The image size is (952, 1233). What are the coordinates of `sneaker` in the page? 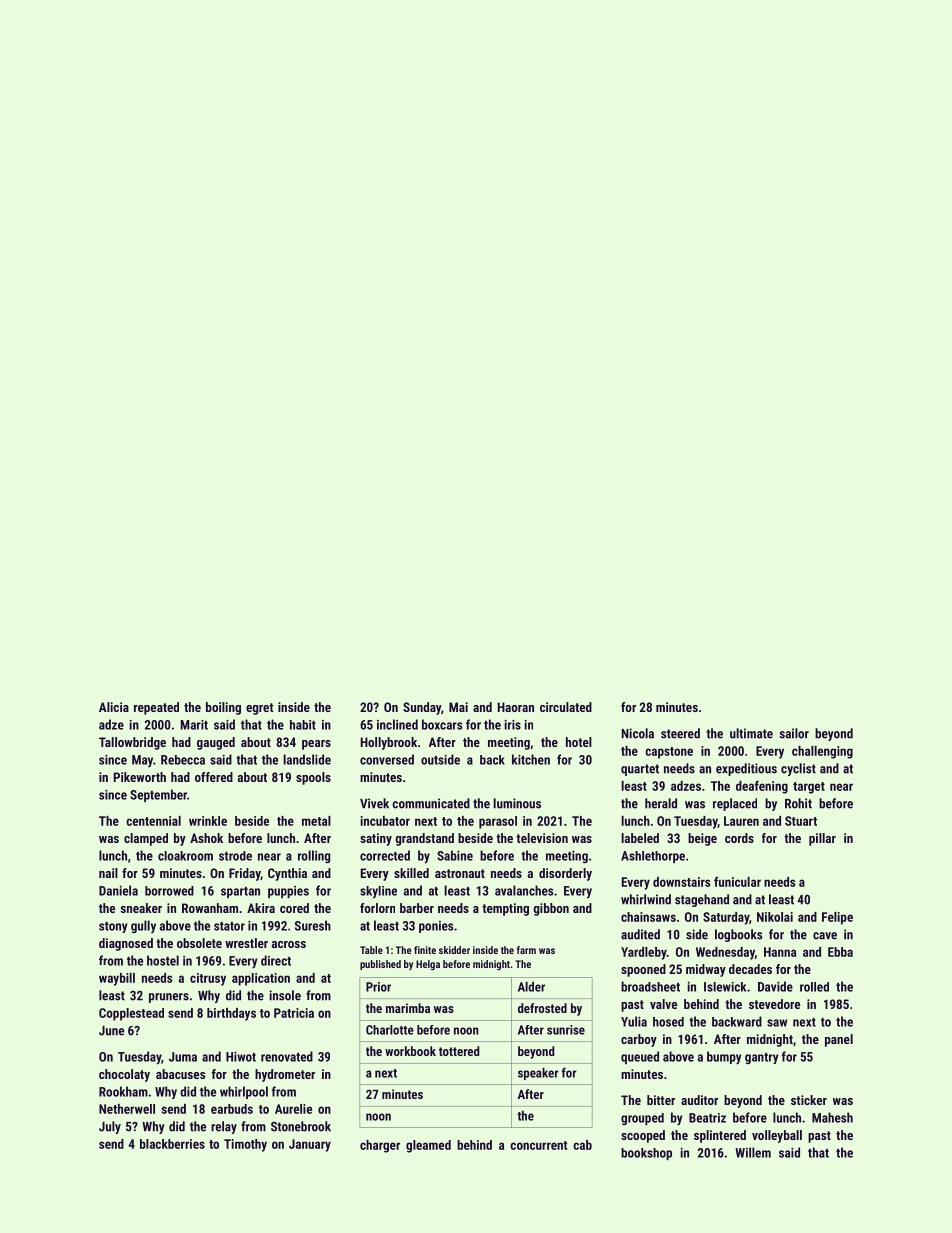 It's located at (141, 908).
